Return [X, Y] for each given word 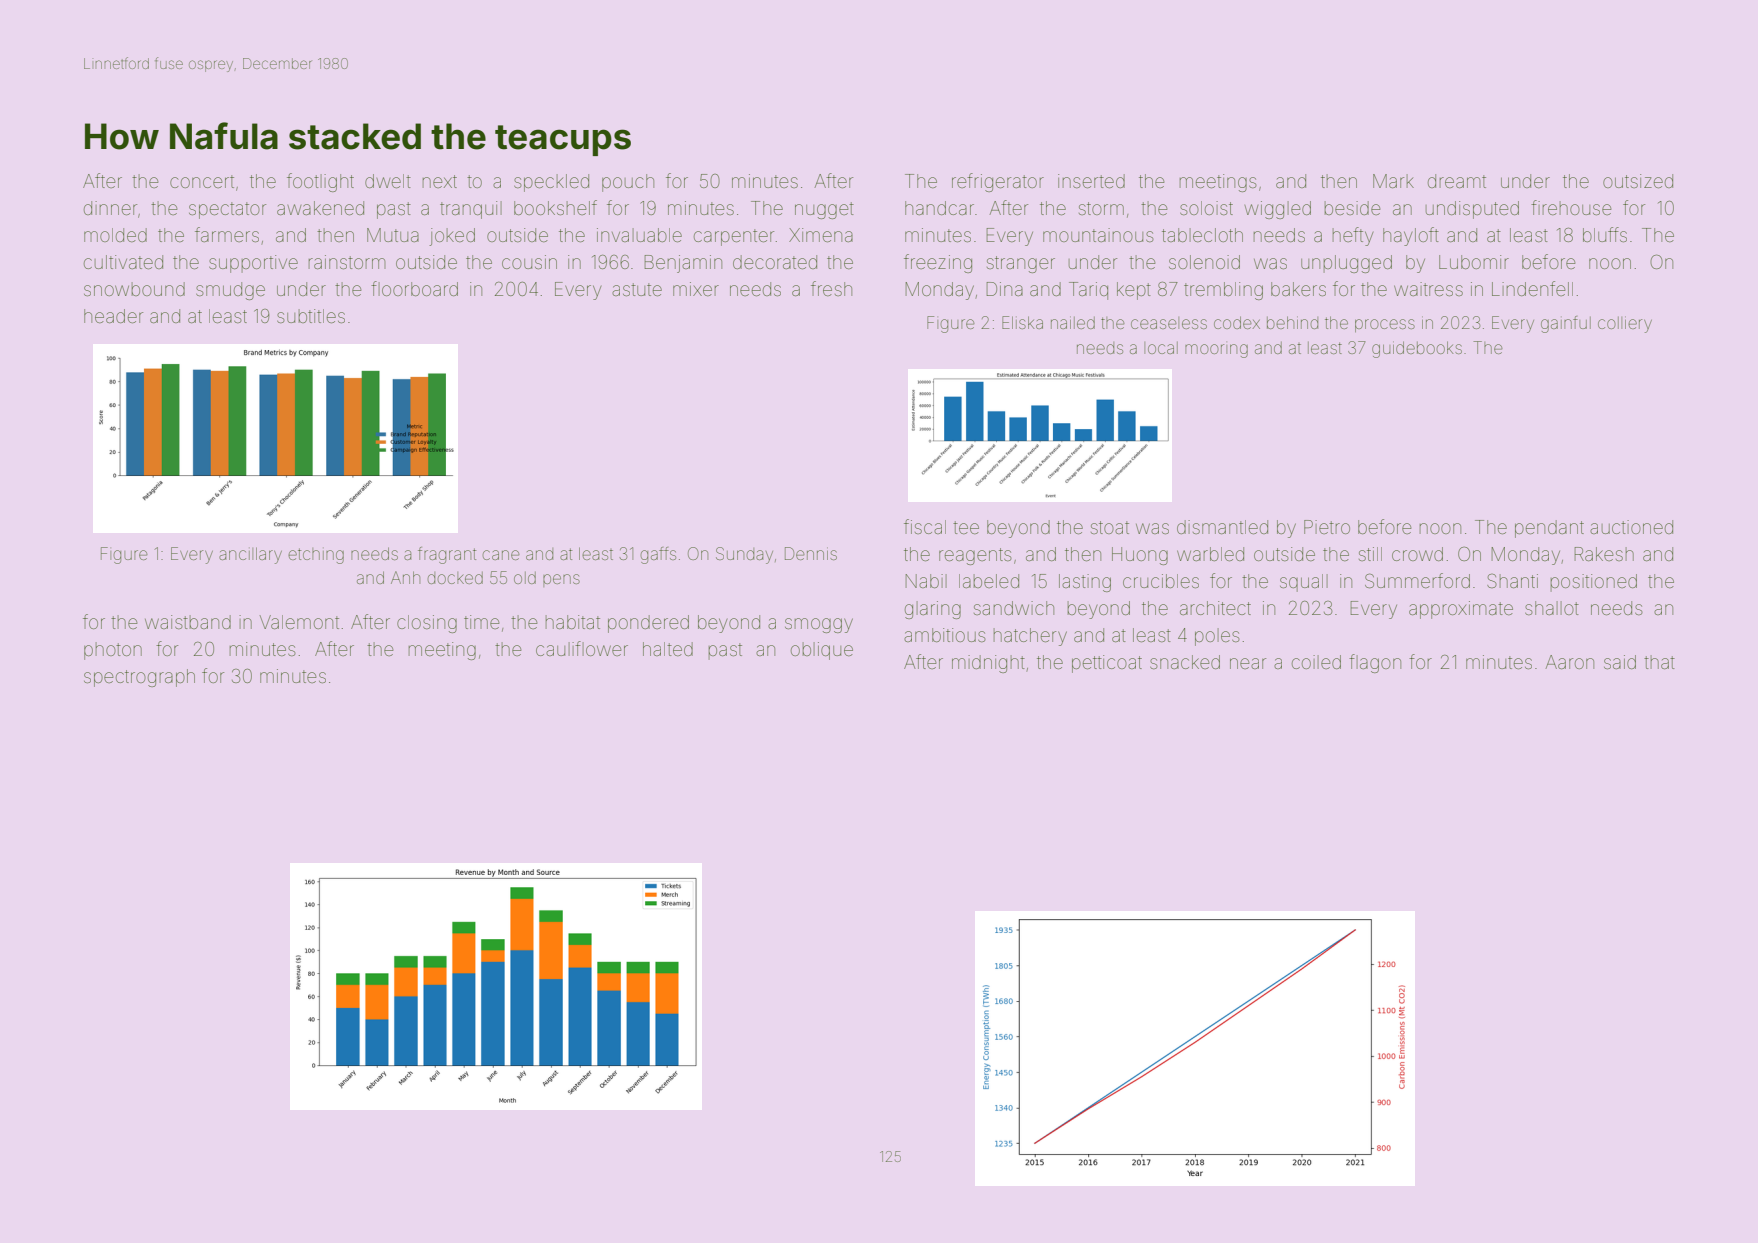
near [1248, 663]
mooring [1216, 351]
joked [452, 237]
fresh [831, 288]
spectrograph [139, 678]
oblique [822, 651]
